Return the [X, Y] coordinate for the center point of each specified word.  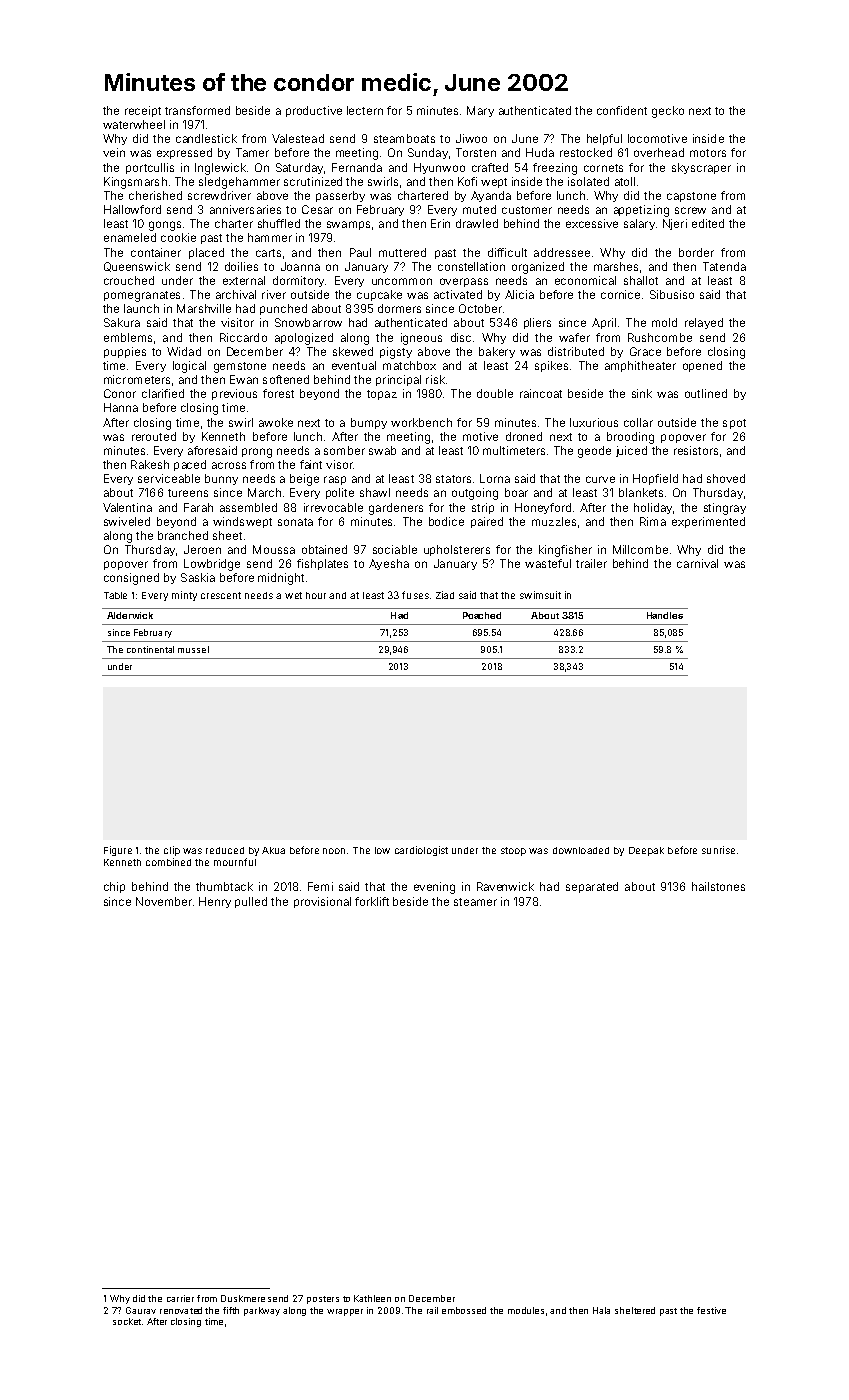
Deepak [646, 851]
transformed [197, 110]
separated [592, 887]
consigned [131, 579]
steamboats [404, 138]
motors [708, 153]
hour [316, 595]
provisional [322, 902]
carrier [180, 1298]
